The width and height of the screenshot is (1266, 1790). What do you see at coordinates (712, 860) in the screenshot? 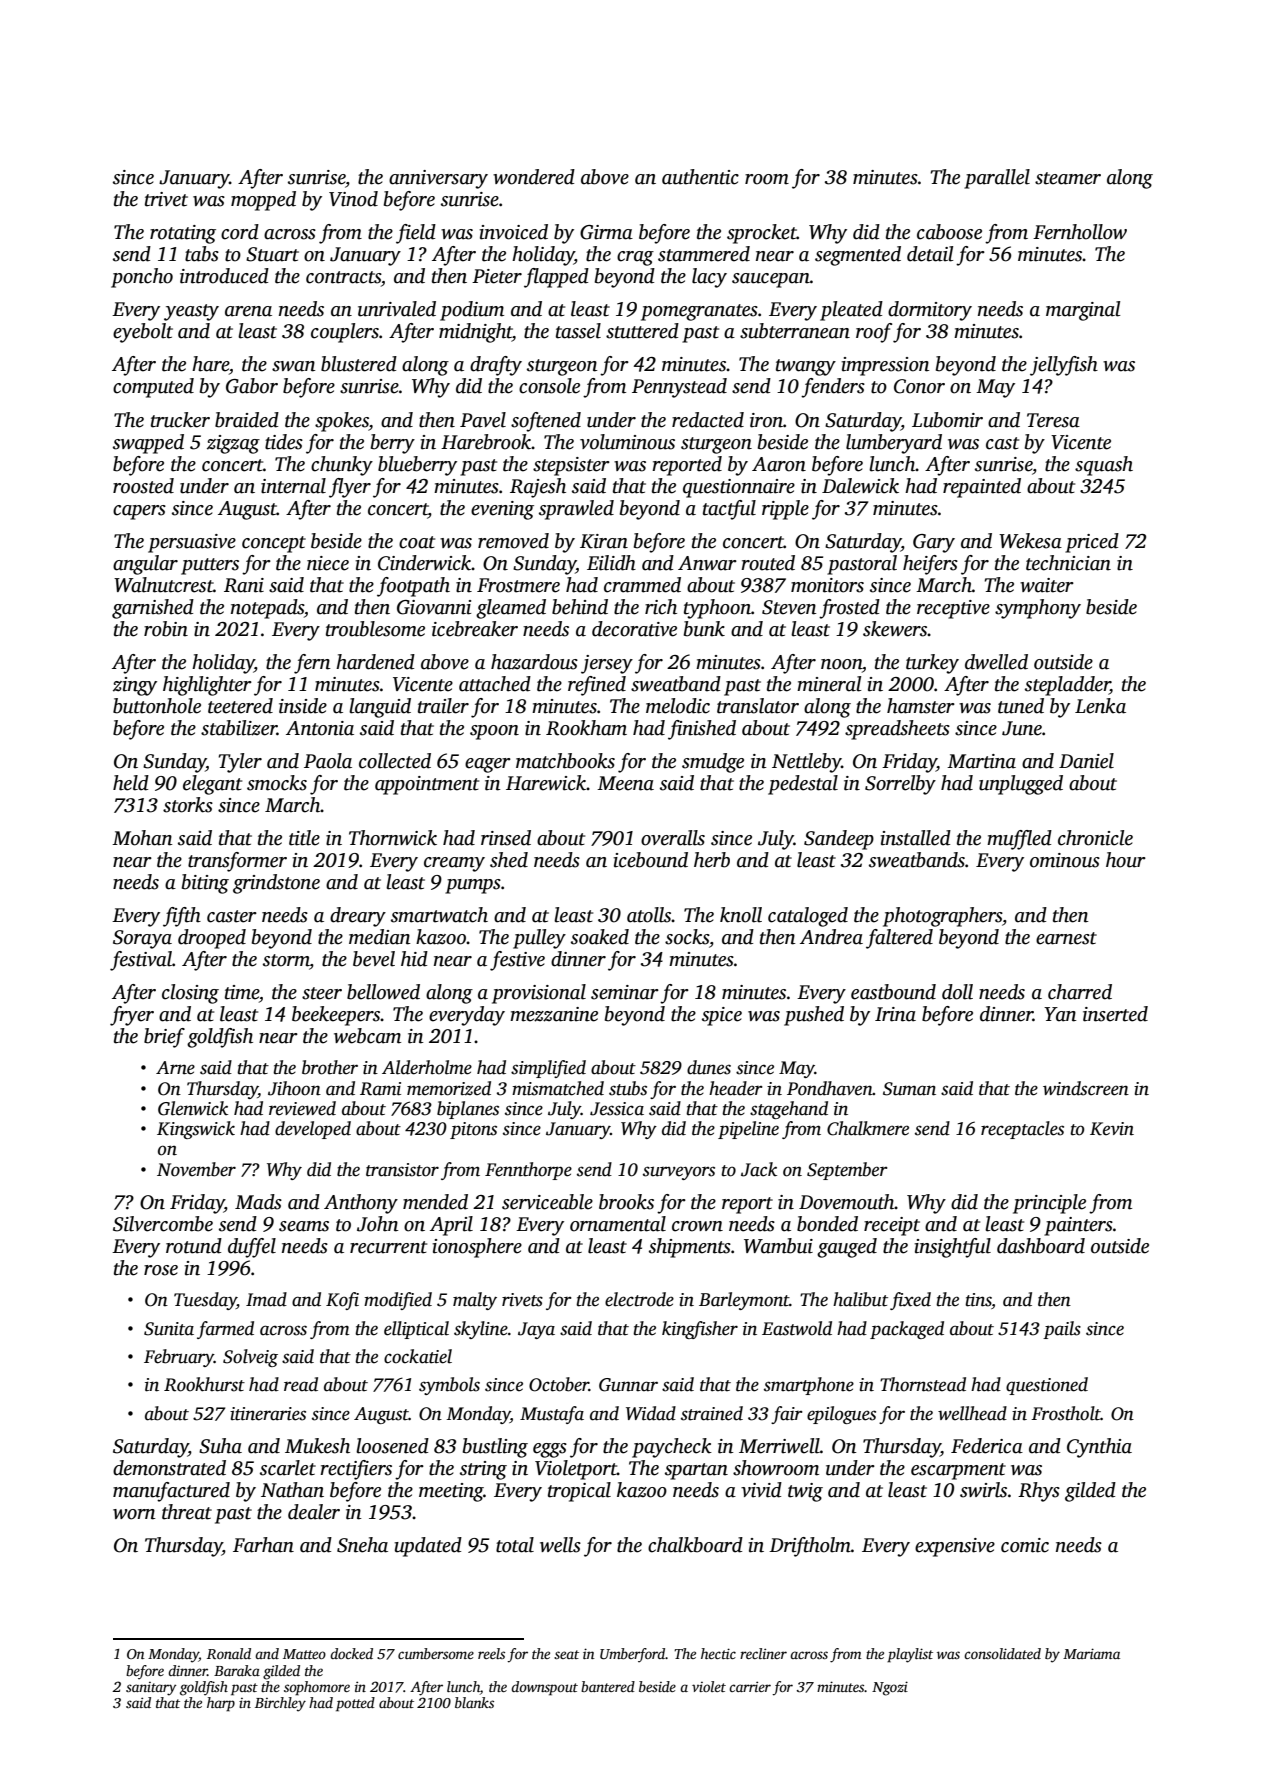
I see `herb` at bounding box center [712, 860].
